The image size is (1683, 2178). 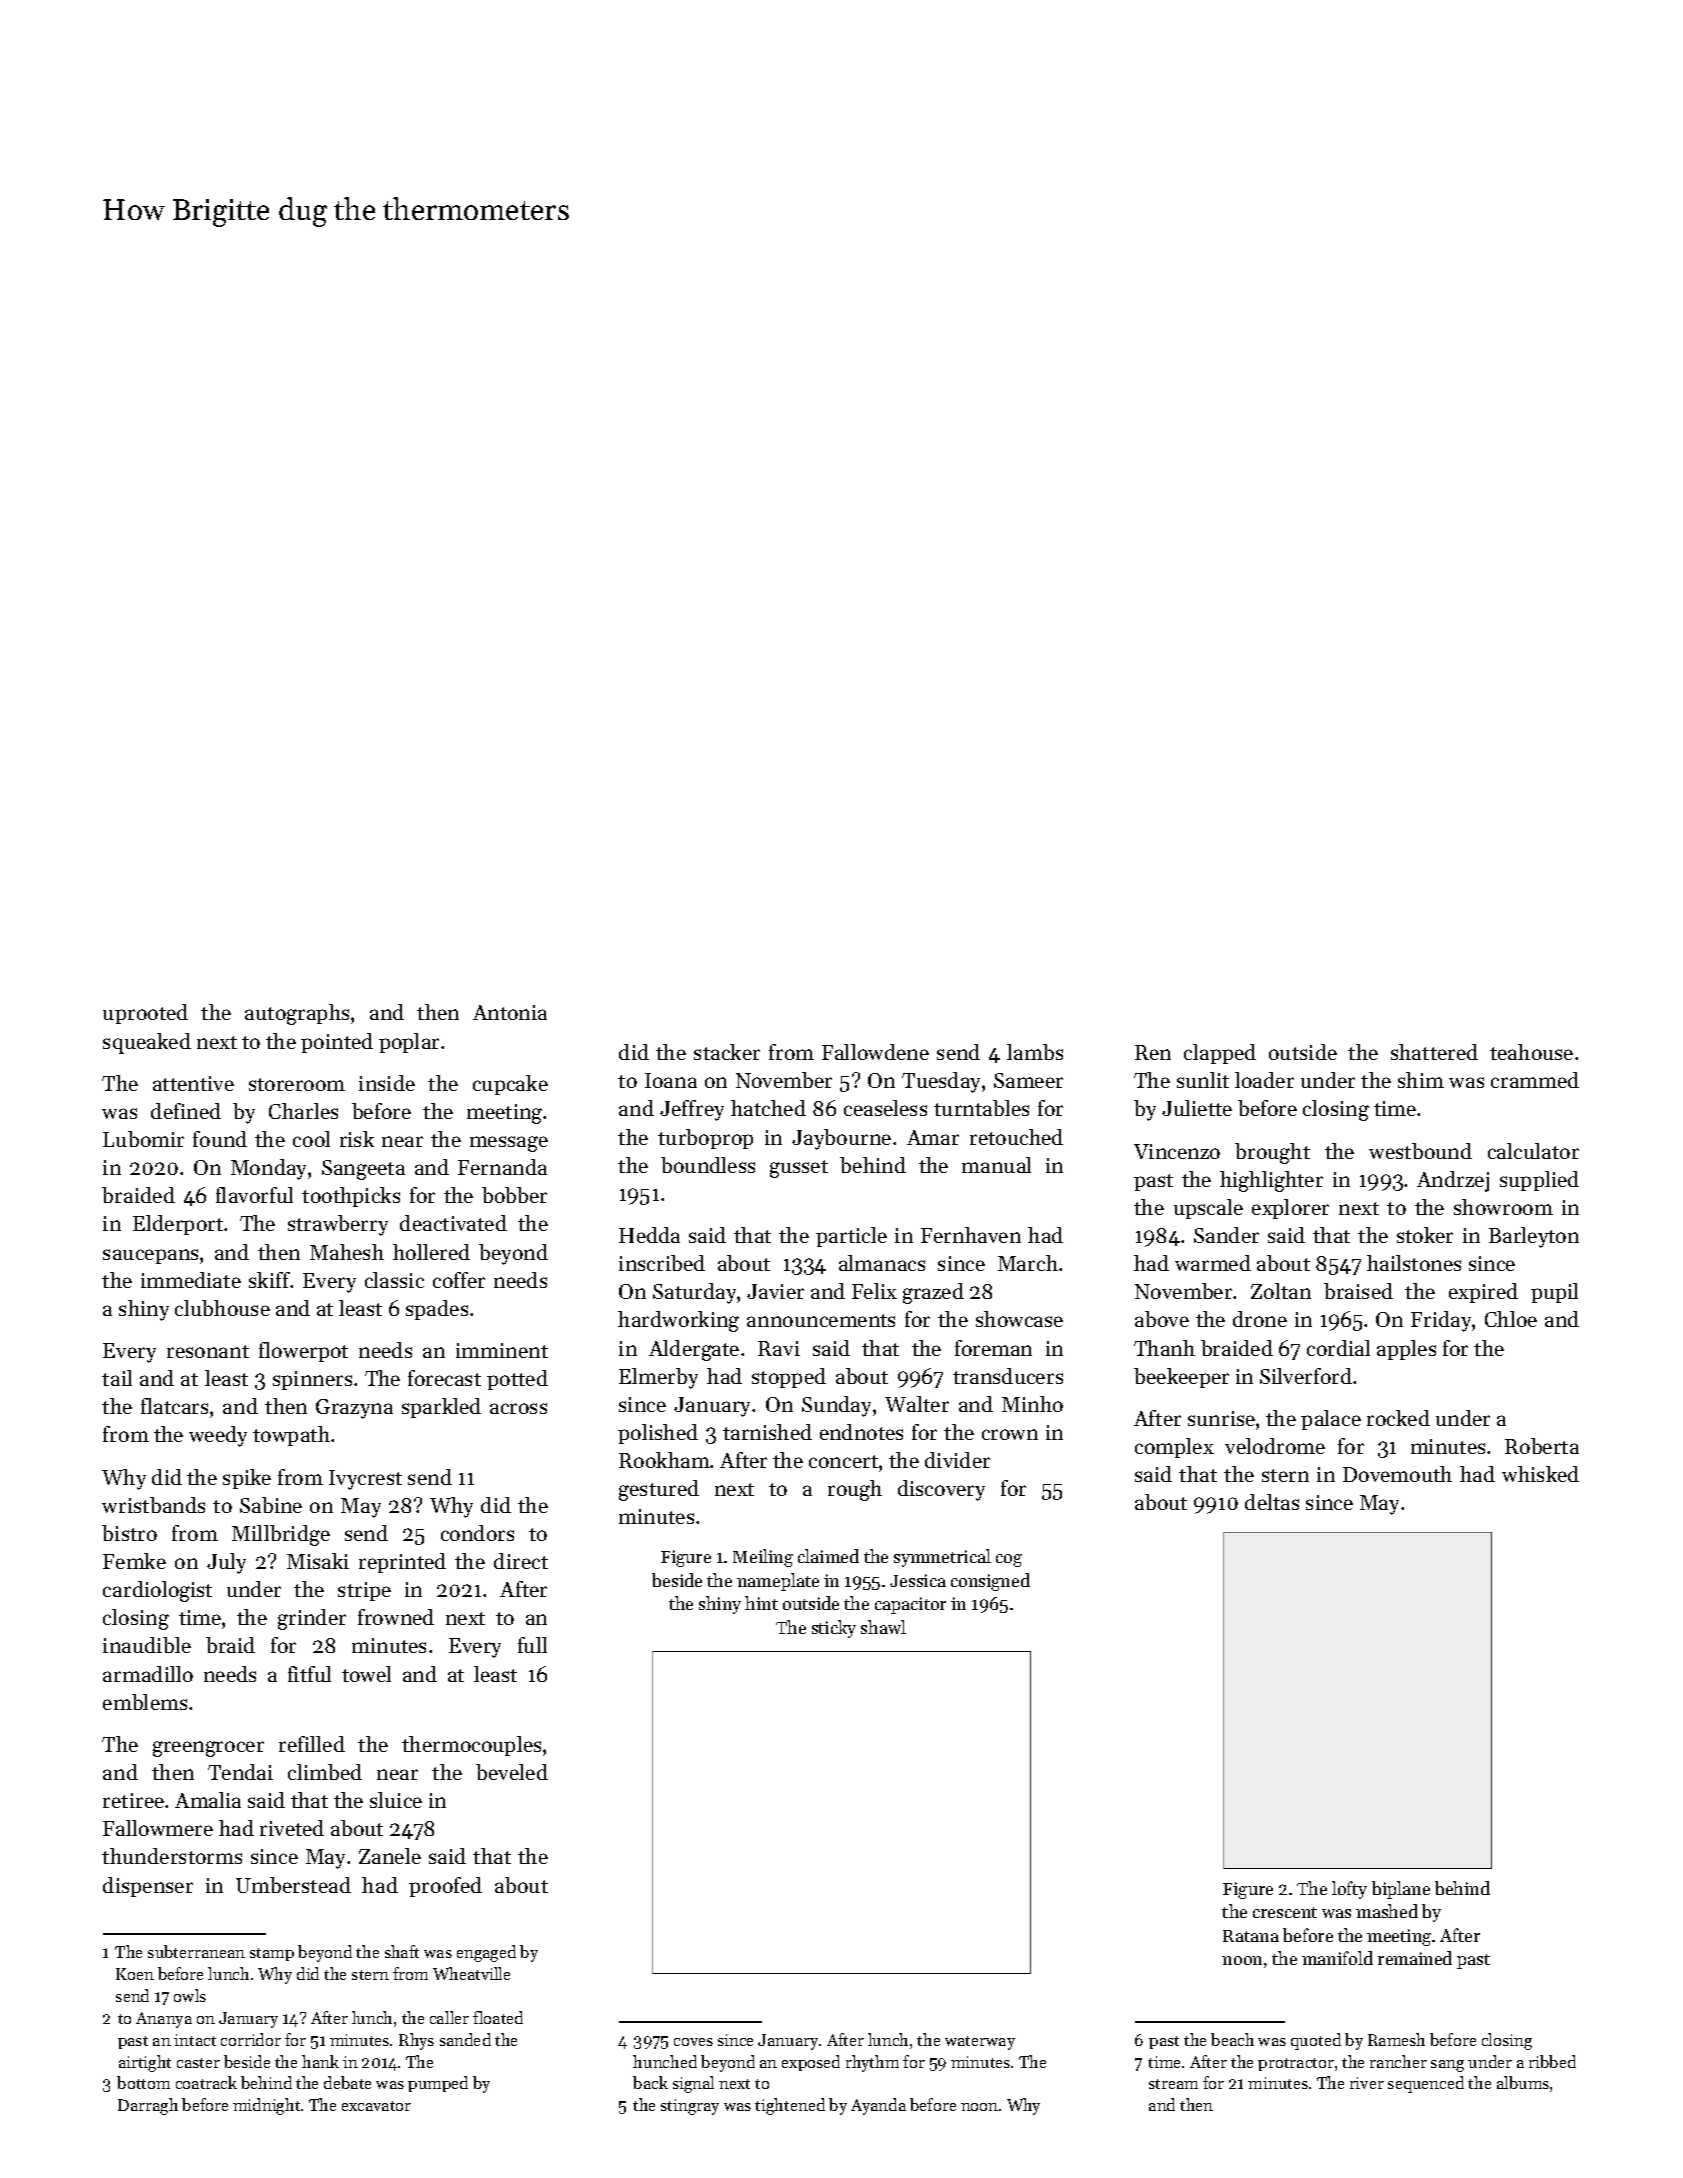 What do you see at coordinates (312, 1619) in the screenshot?
I see `grinder` at bounding box center [312, 1619].
